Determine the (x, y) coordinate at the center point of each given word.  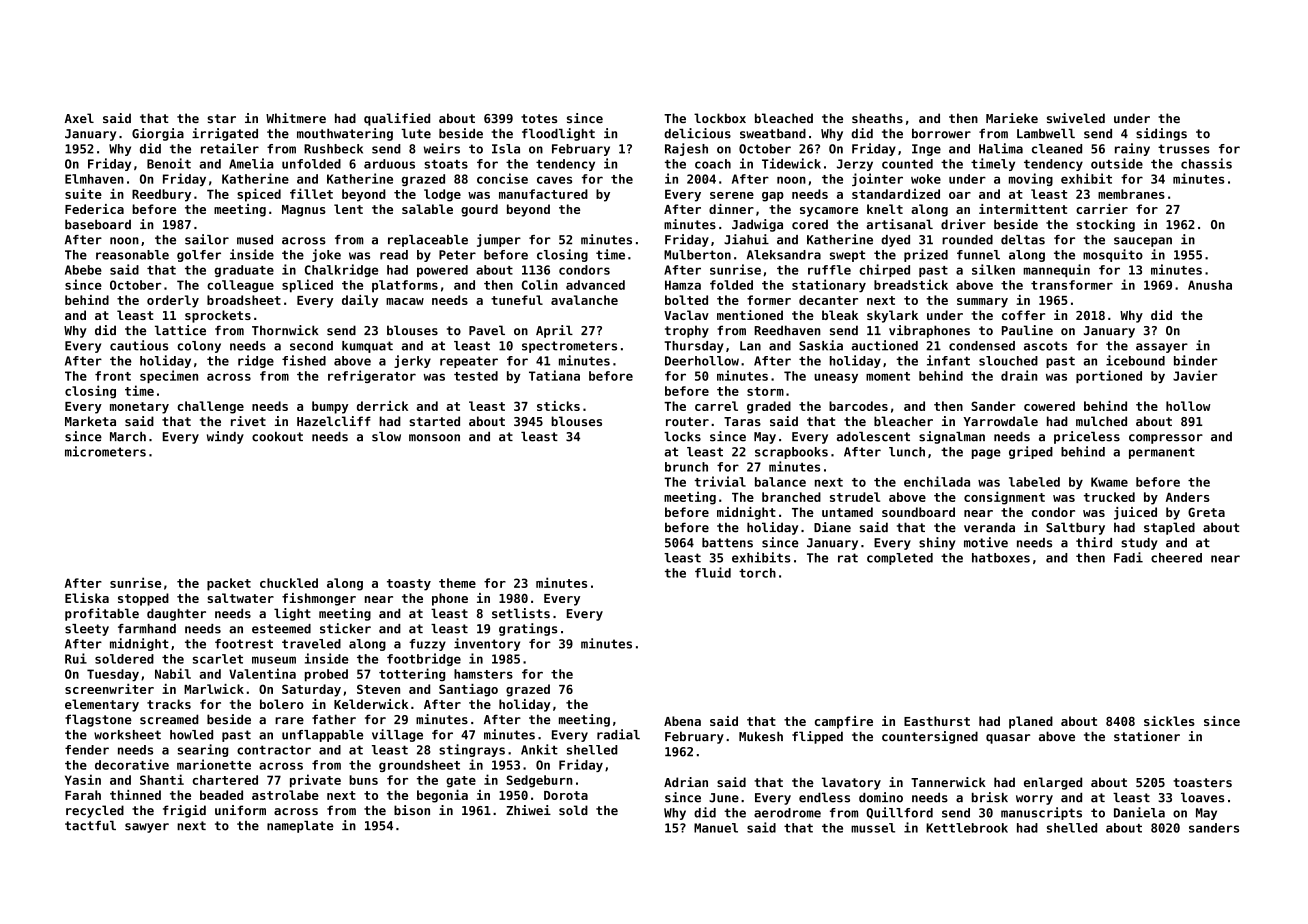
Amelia (251, 163)
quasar (1008, 739)
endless (824, 798)
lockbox (720, 118)
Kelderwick (371, 704)
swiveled (1076, 118)
